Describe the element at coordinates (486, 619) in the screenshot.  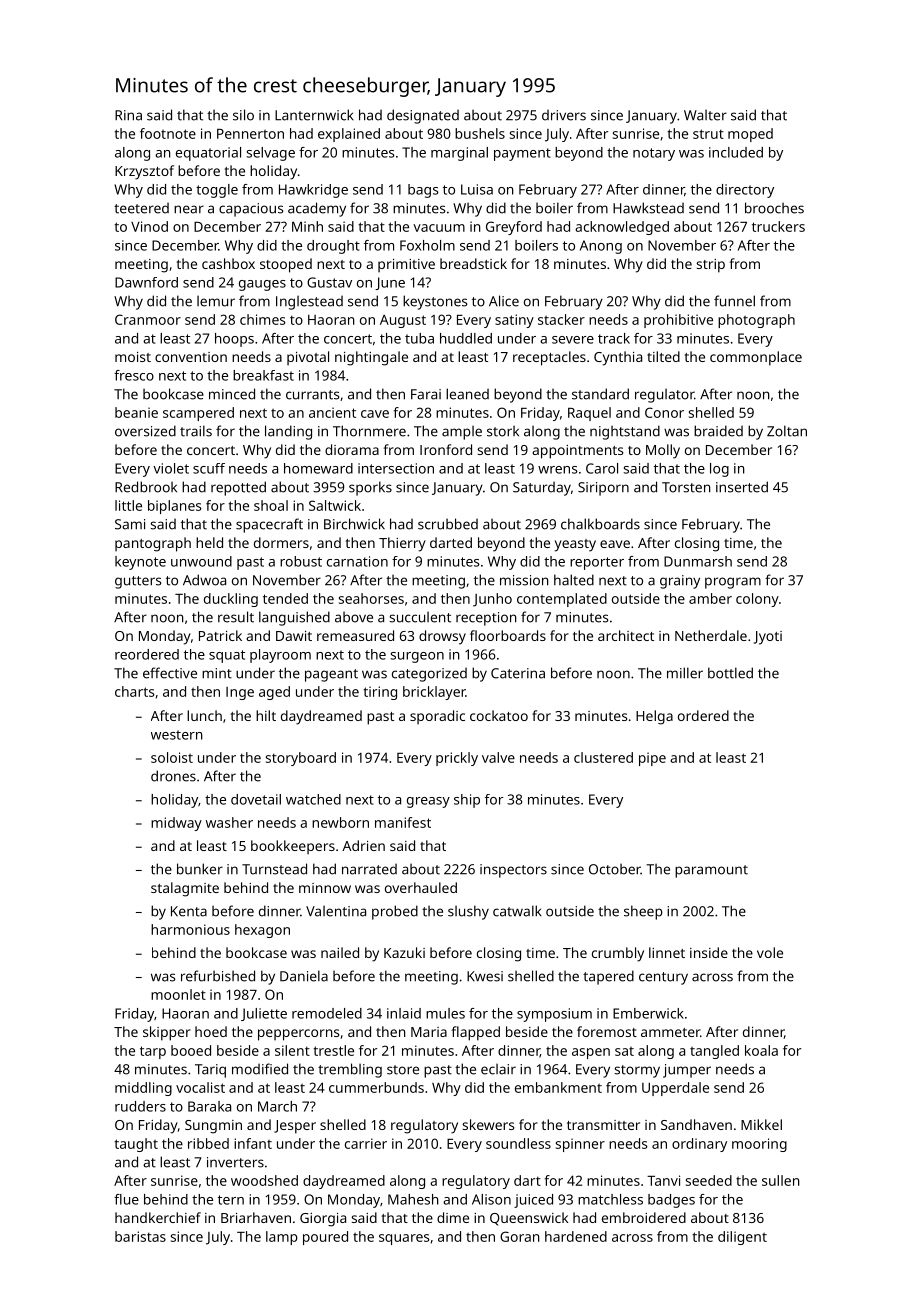
I see `reception` at that location.
